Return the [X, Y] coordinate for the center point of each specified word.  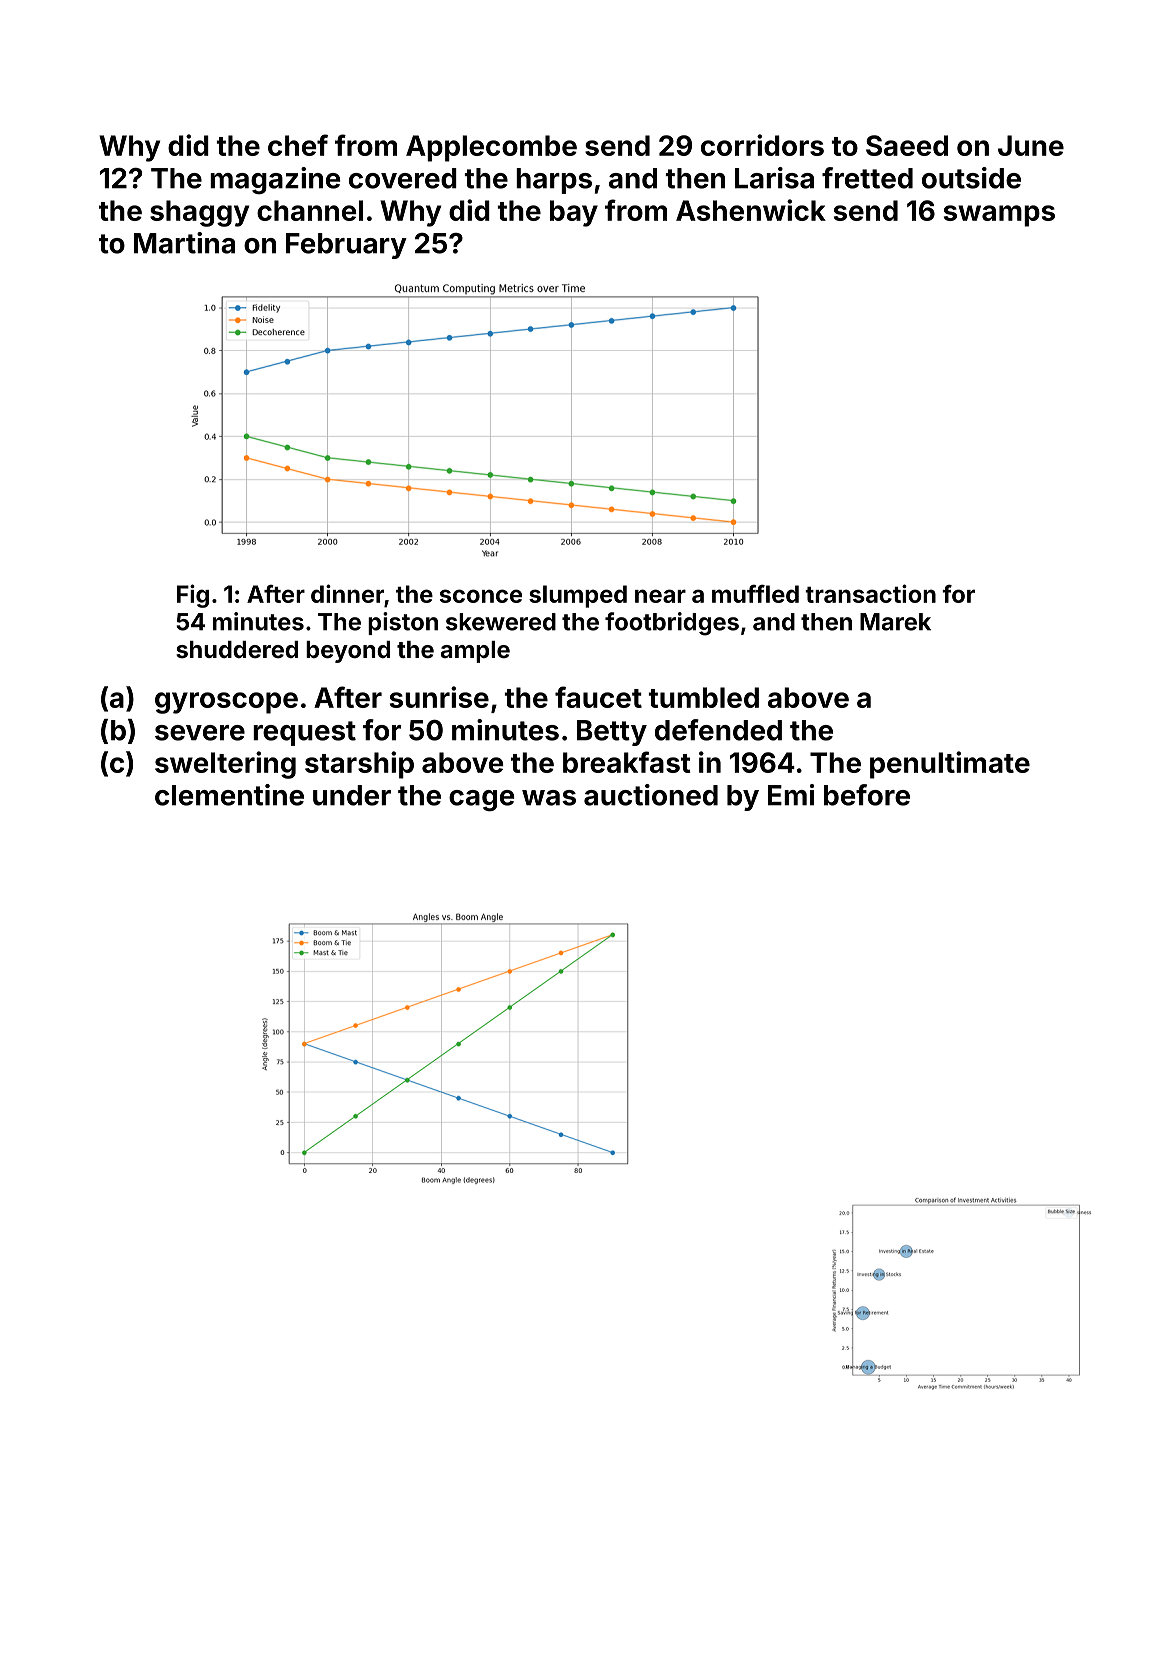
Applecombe [491, 148]
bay [574, 213]
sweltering [225, 765]
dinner [347, 593]
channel [310, 210]
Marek [895, 622]
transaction [870, 593]
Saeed [907, 145]
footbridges [672, 624]
